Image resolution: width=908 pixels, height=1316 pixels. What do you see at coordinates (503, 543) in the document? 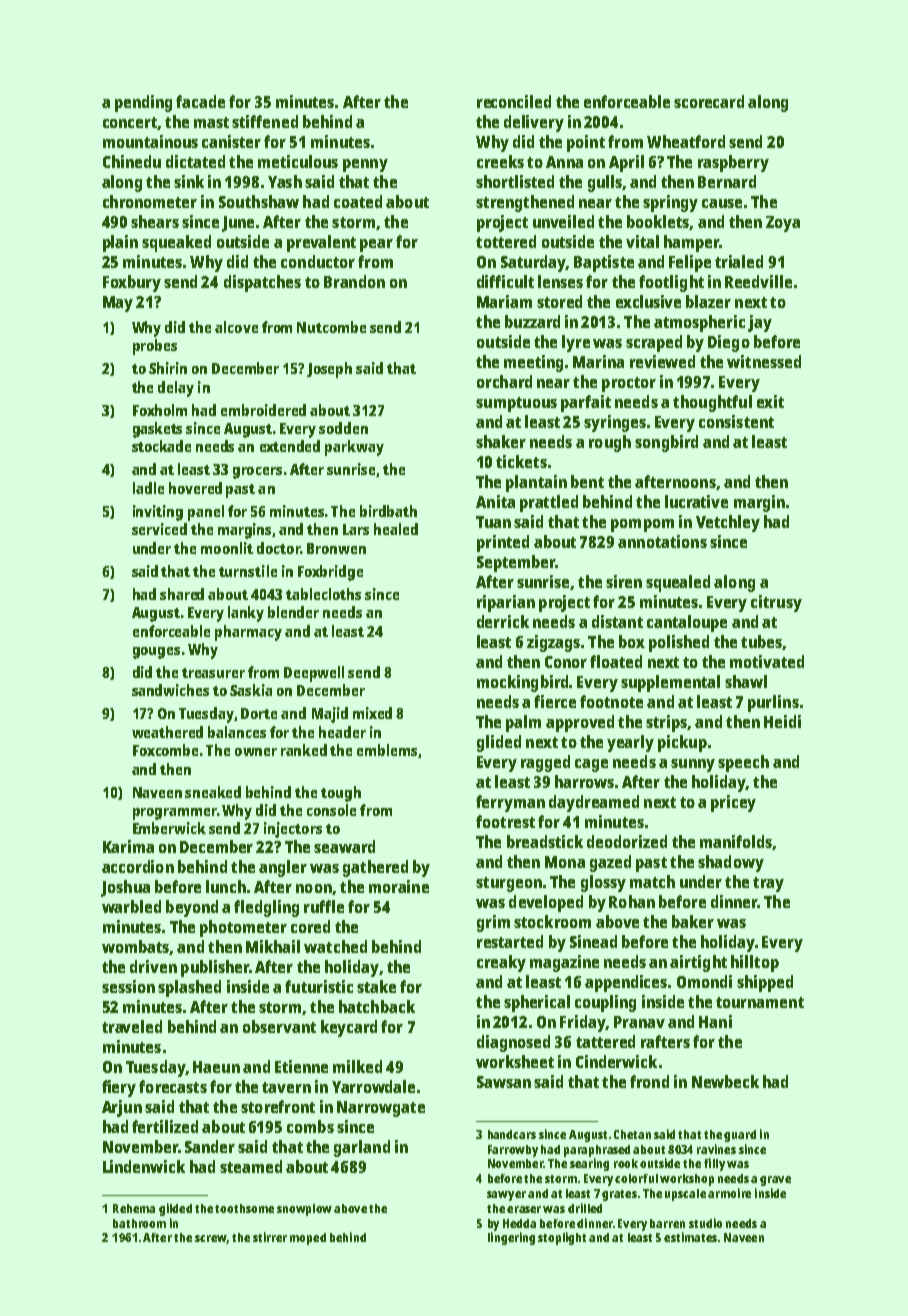
I see `printed` at bounding box center [503, 543].
